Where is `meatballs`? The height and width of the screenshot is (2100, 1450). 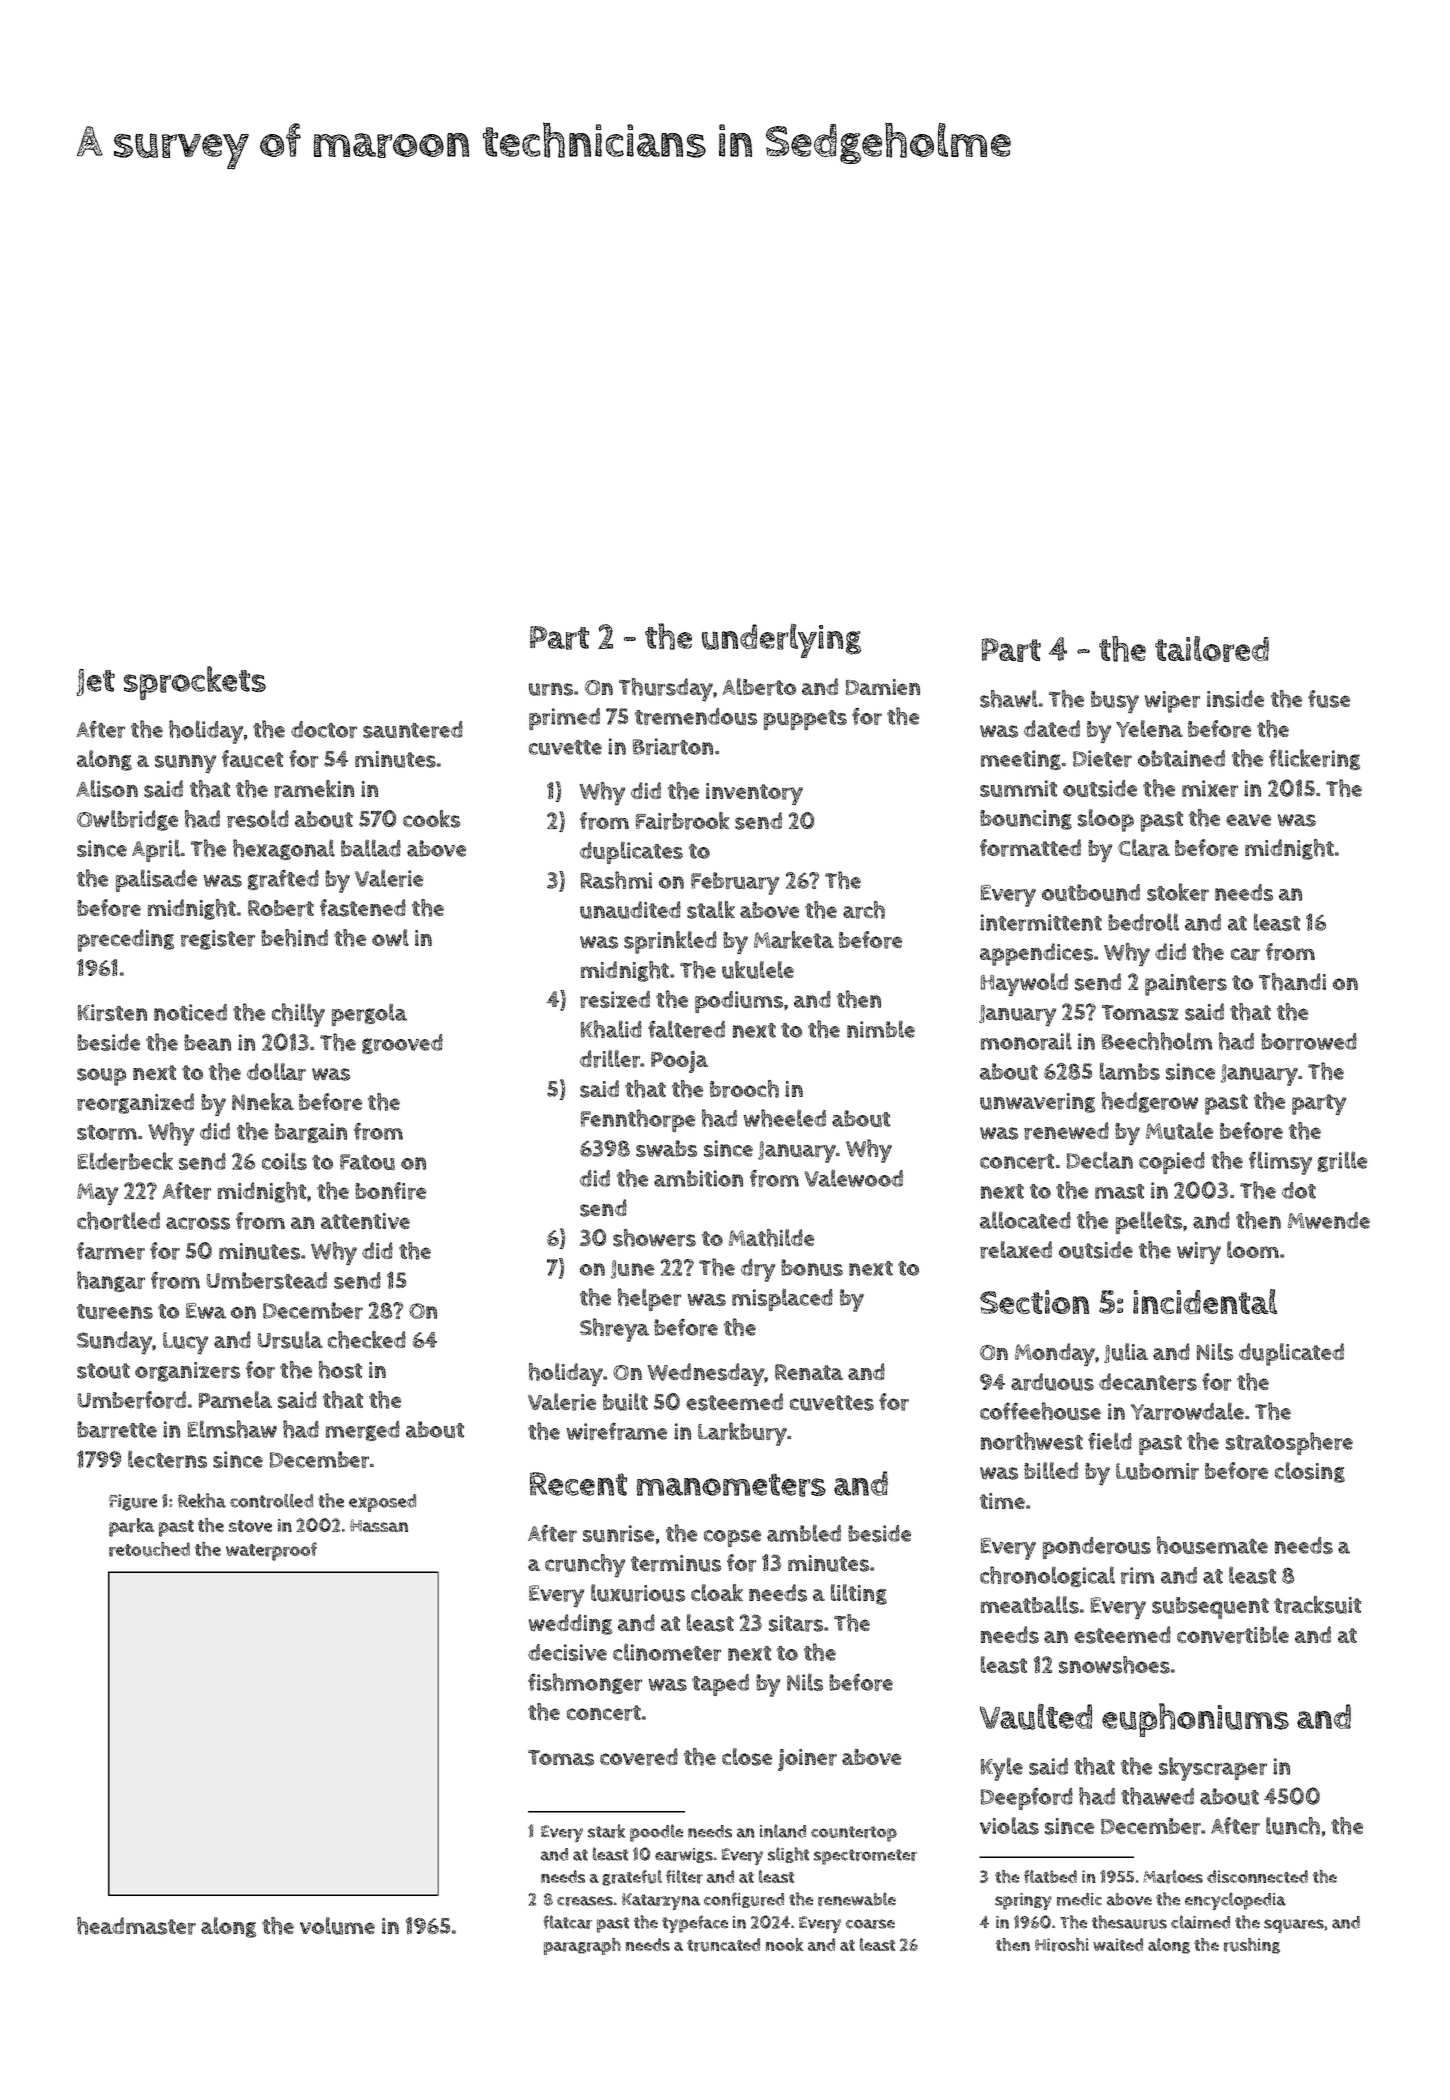
meatballs is located at coordinates (1030, 1605).
